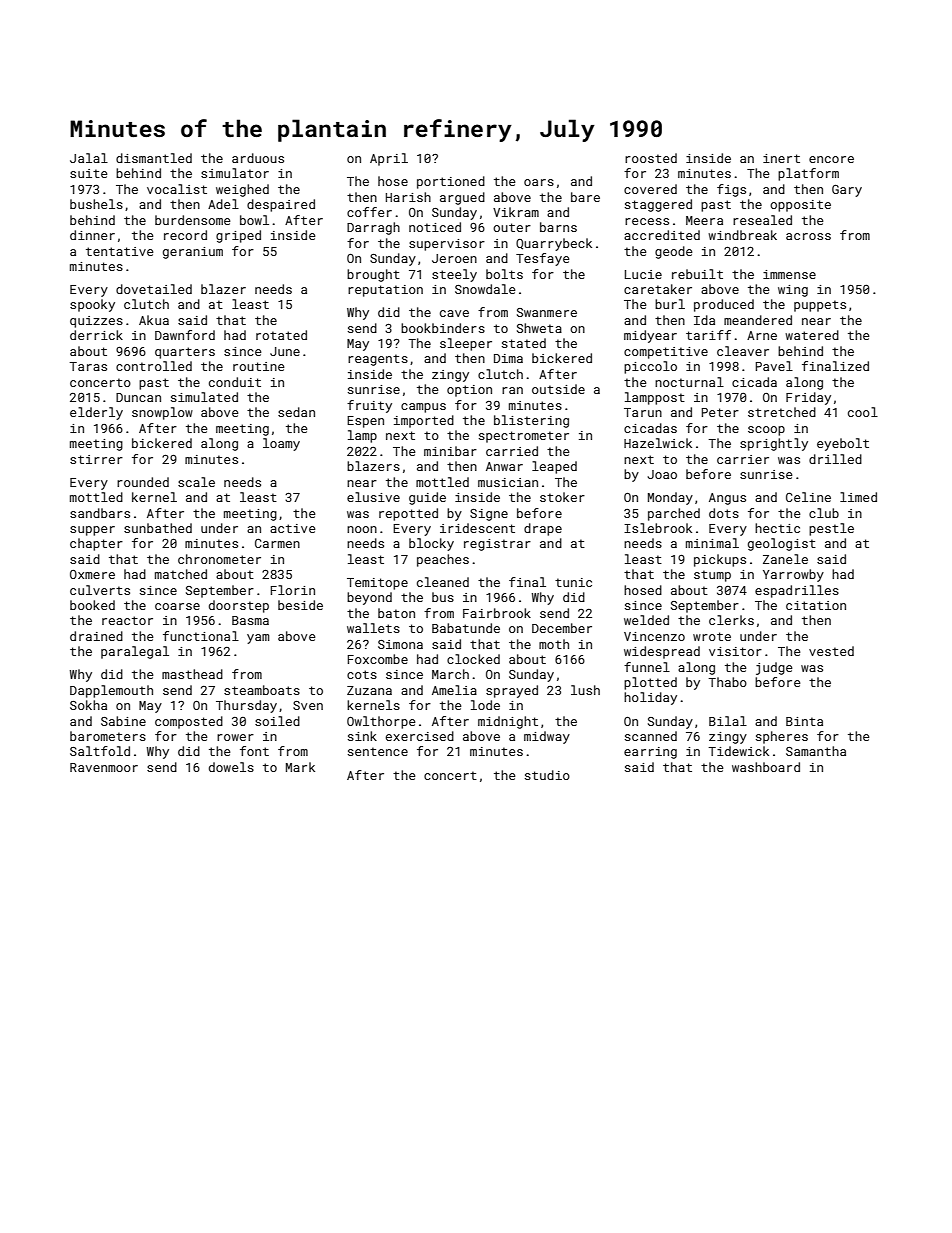 The width and height of the page is (952, 1233). I want to click on routine, so click(258, 366).
